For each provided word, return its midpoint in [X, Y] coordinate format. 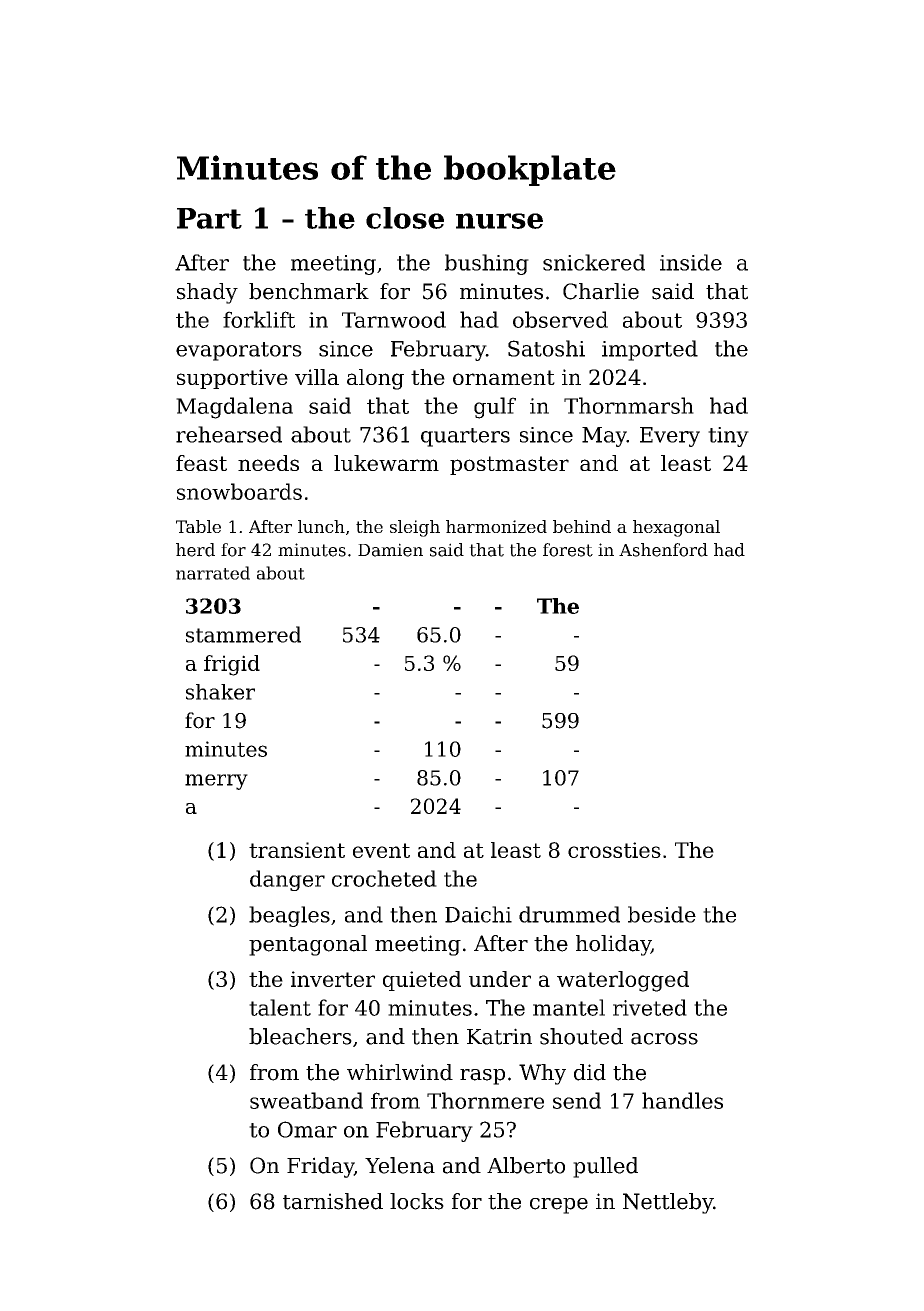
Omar [307, 1129]
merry [216, 782]
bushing [487, 264]
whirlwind [400, 1072]
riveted [650, 1007]
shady [207, 293]
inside [691, 262]
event [381, 850]
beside [662, 914]
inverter [333, 979]
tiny [728, 437]
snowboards [239, 491]
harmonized [496, 526]
